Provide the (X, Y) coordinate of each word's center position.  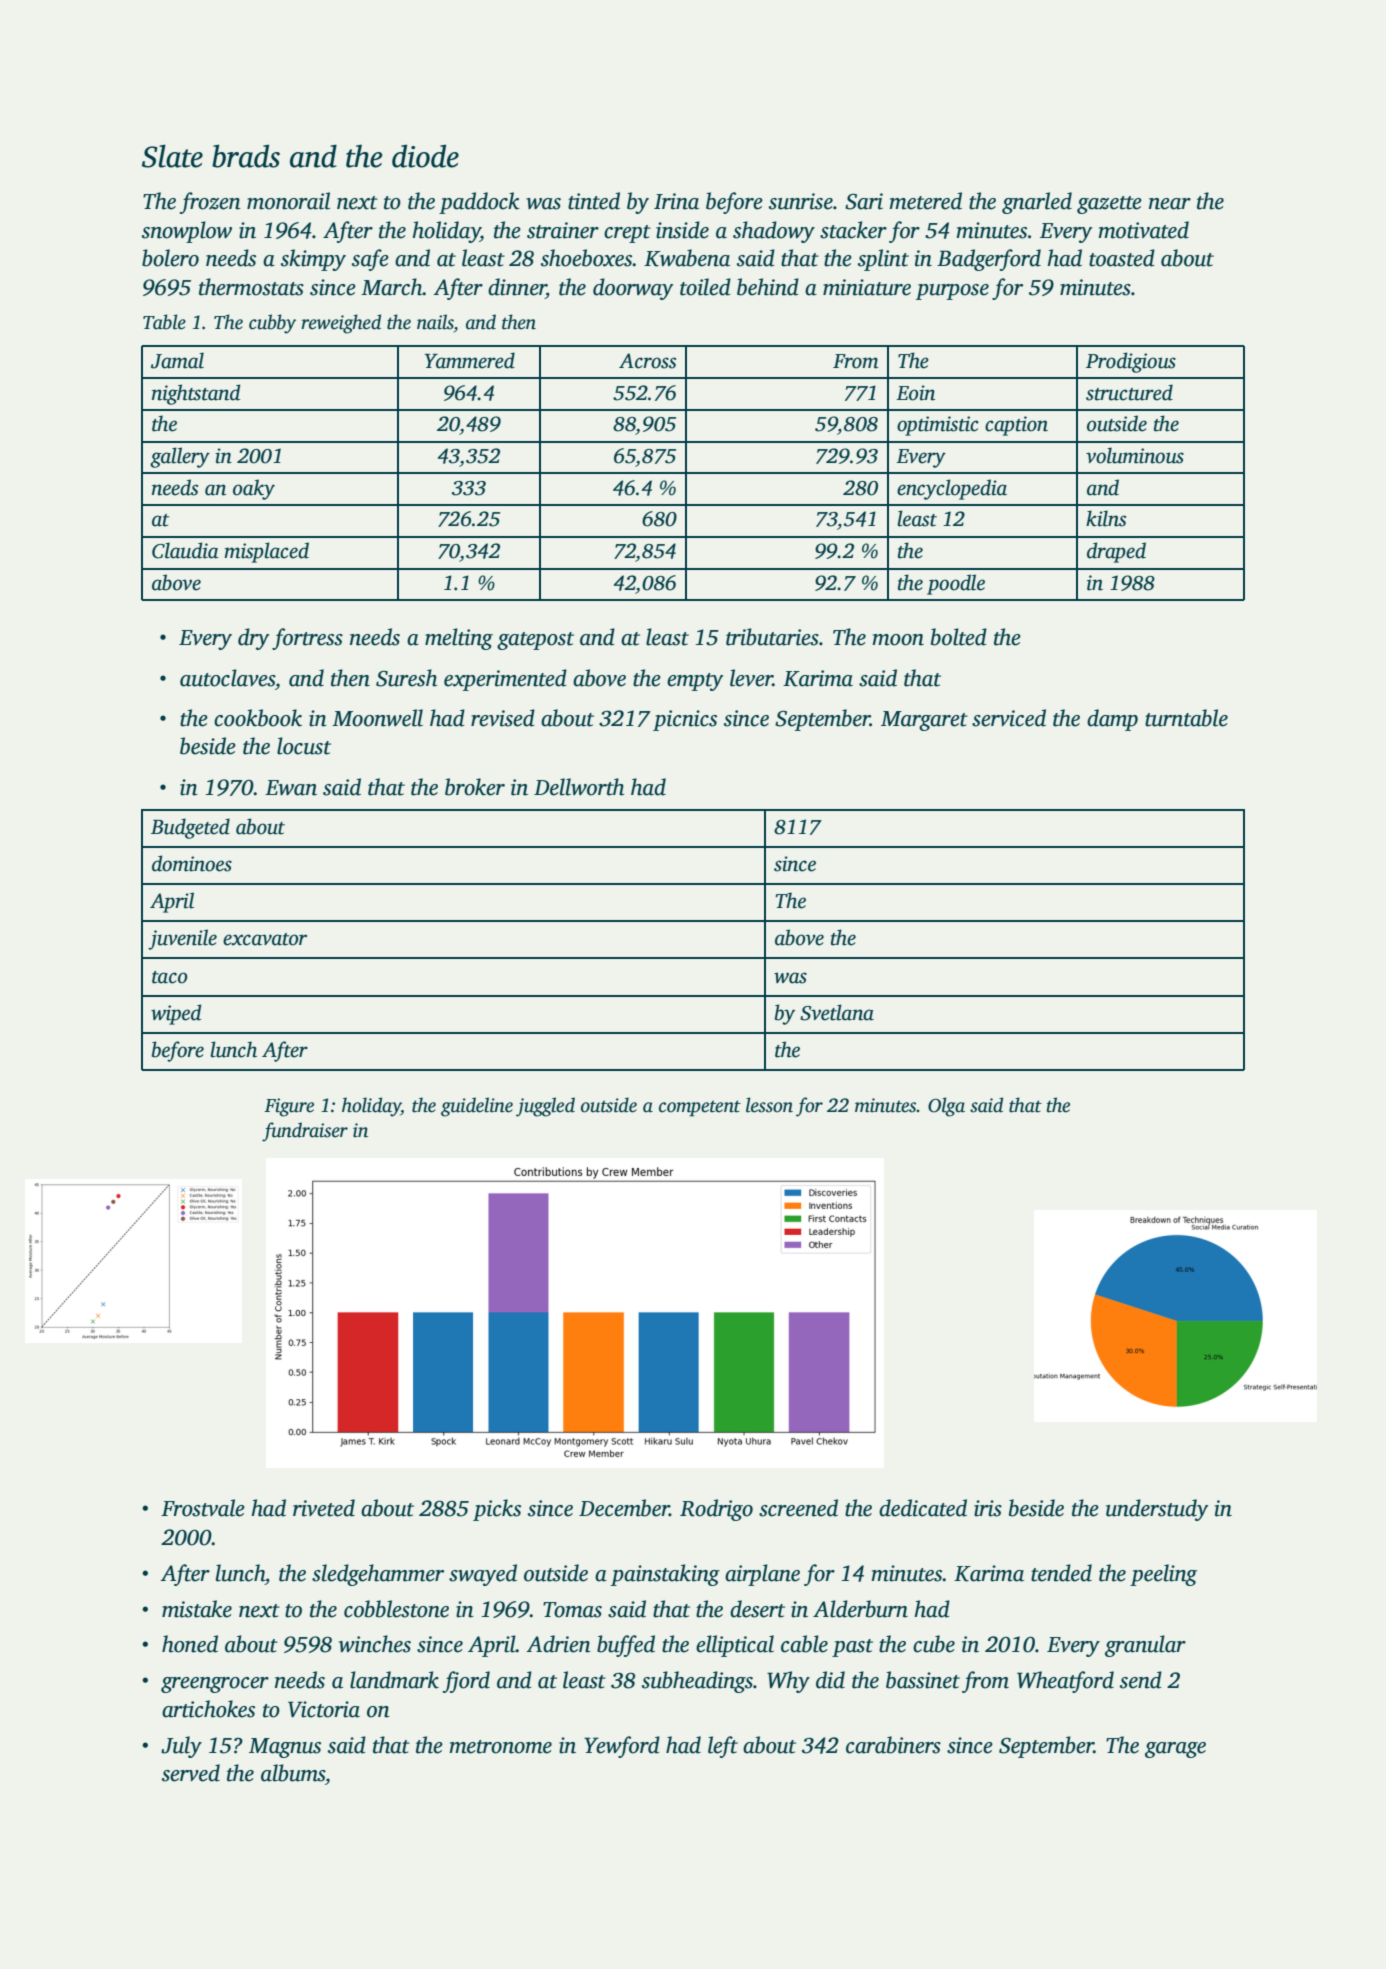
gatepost (535, 641)
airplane (762, 1575)
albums (293, 1773)
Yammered (469, 360)
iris (988, 1508)
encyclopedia (952, 489)
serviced (1009, 718)
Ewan (291, 788)
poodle (956, 584)
